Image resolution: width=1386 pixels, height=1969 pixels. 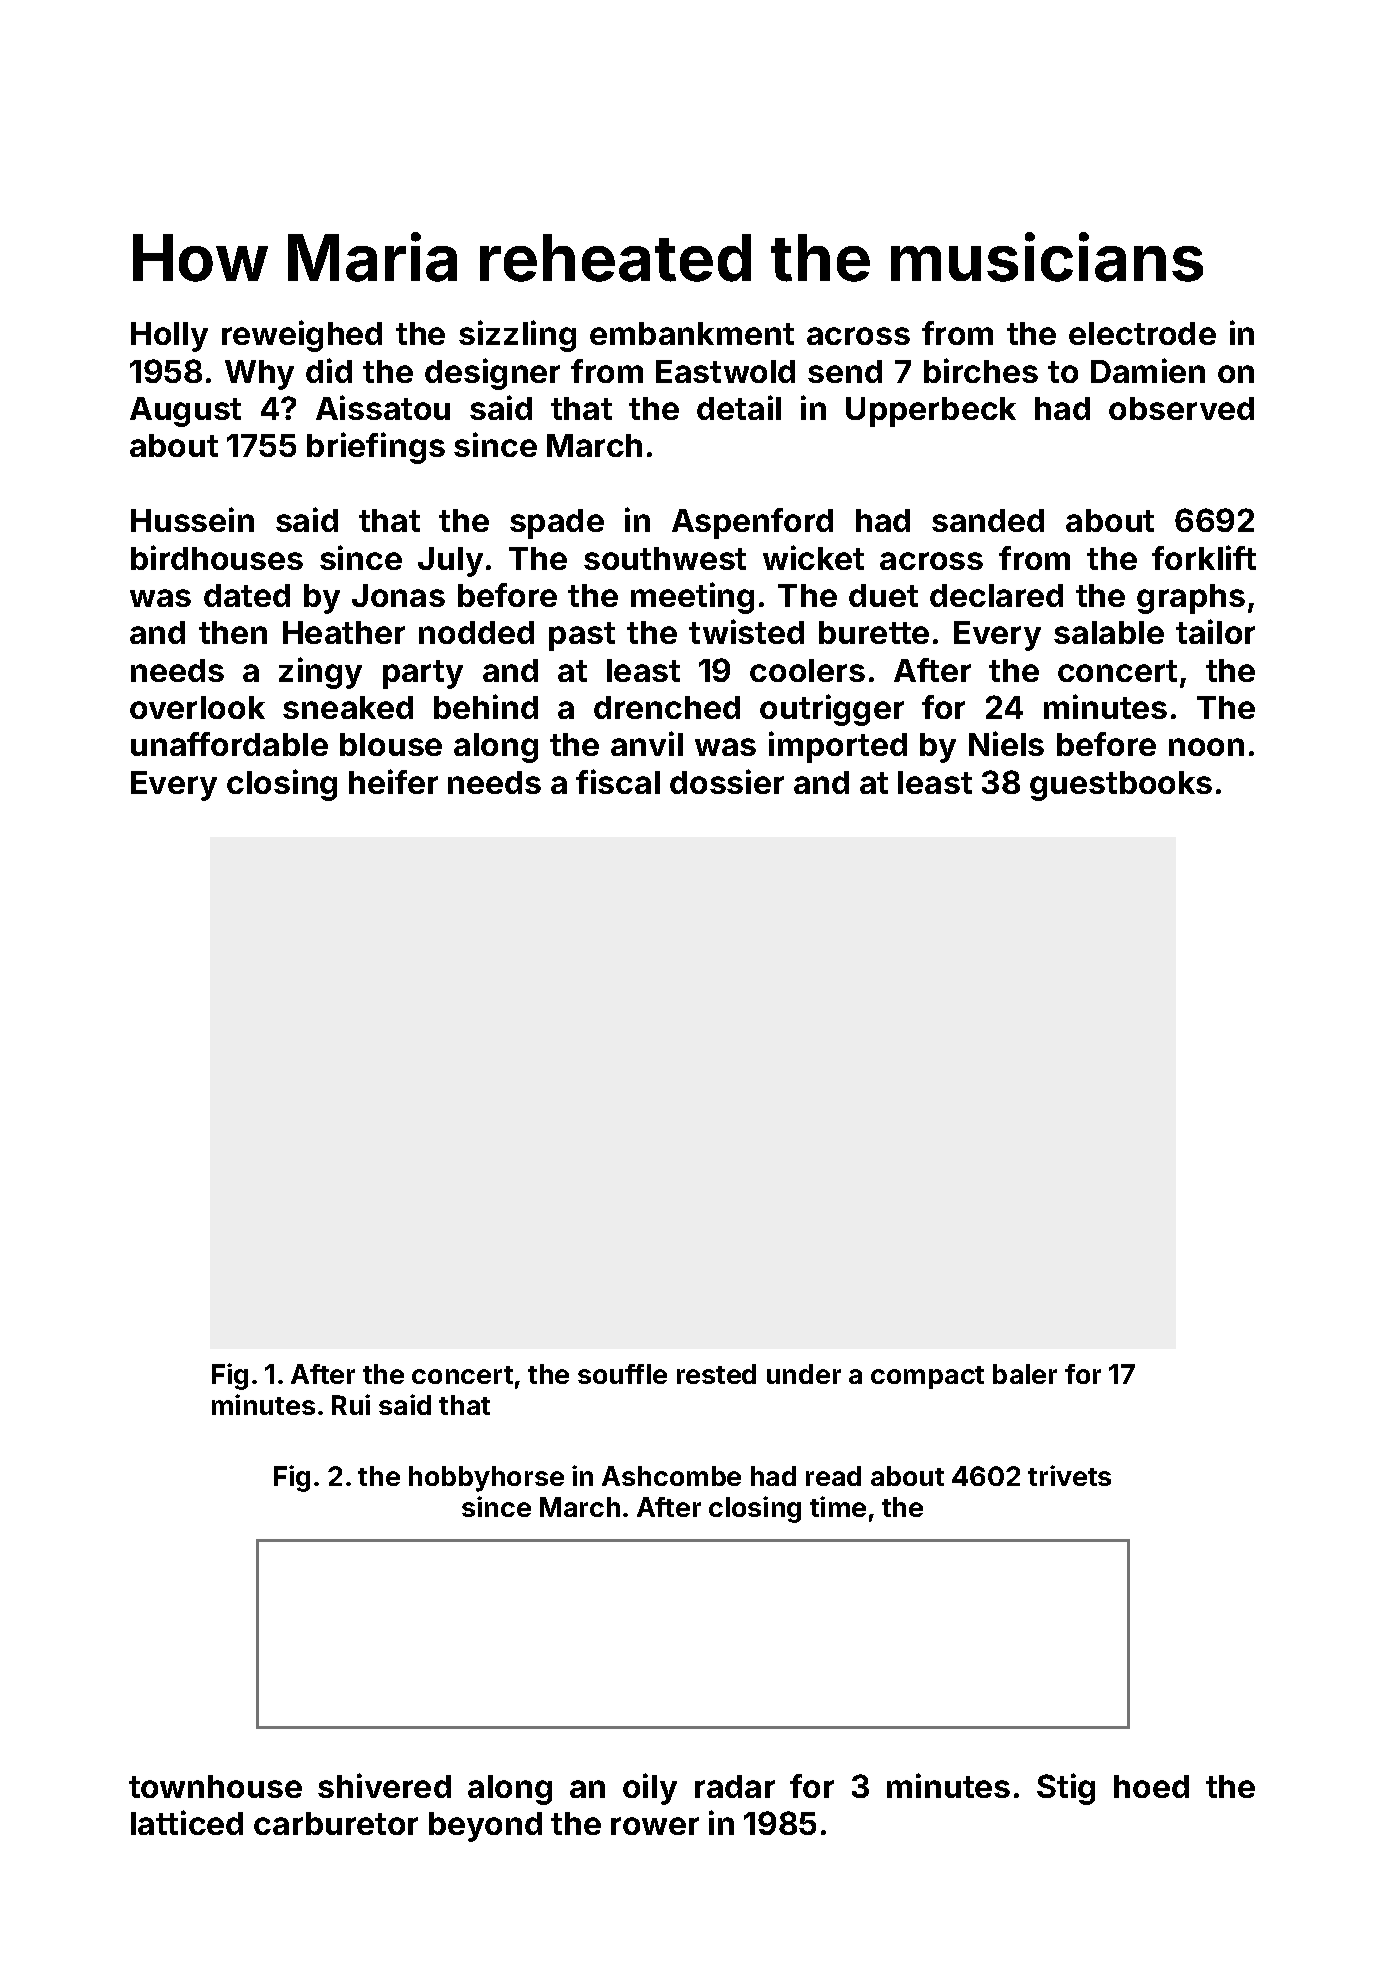 What do you see at coordinates (169, 337) in the screenshot?
I see `Holly` at bounding box center [169, 337].
